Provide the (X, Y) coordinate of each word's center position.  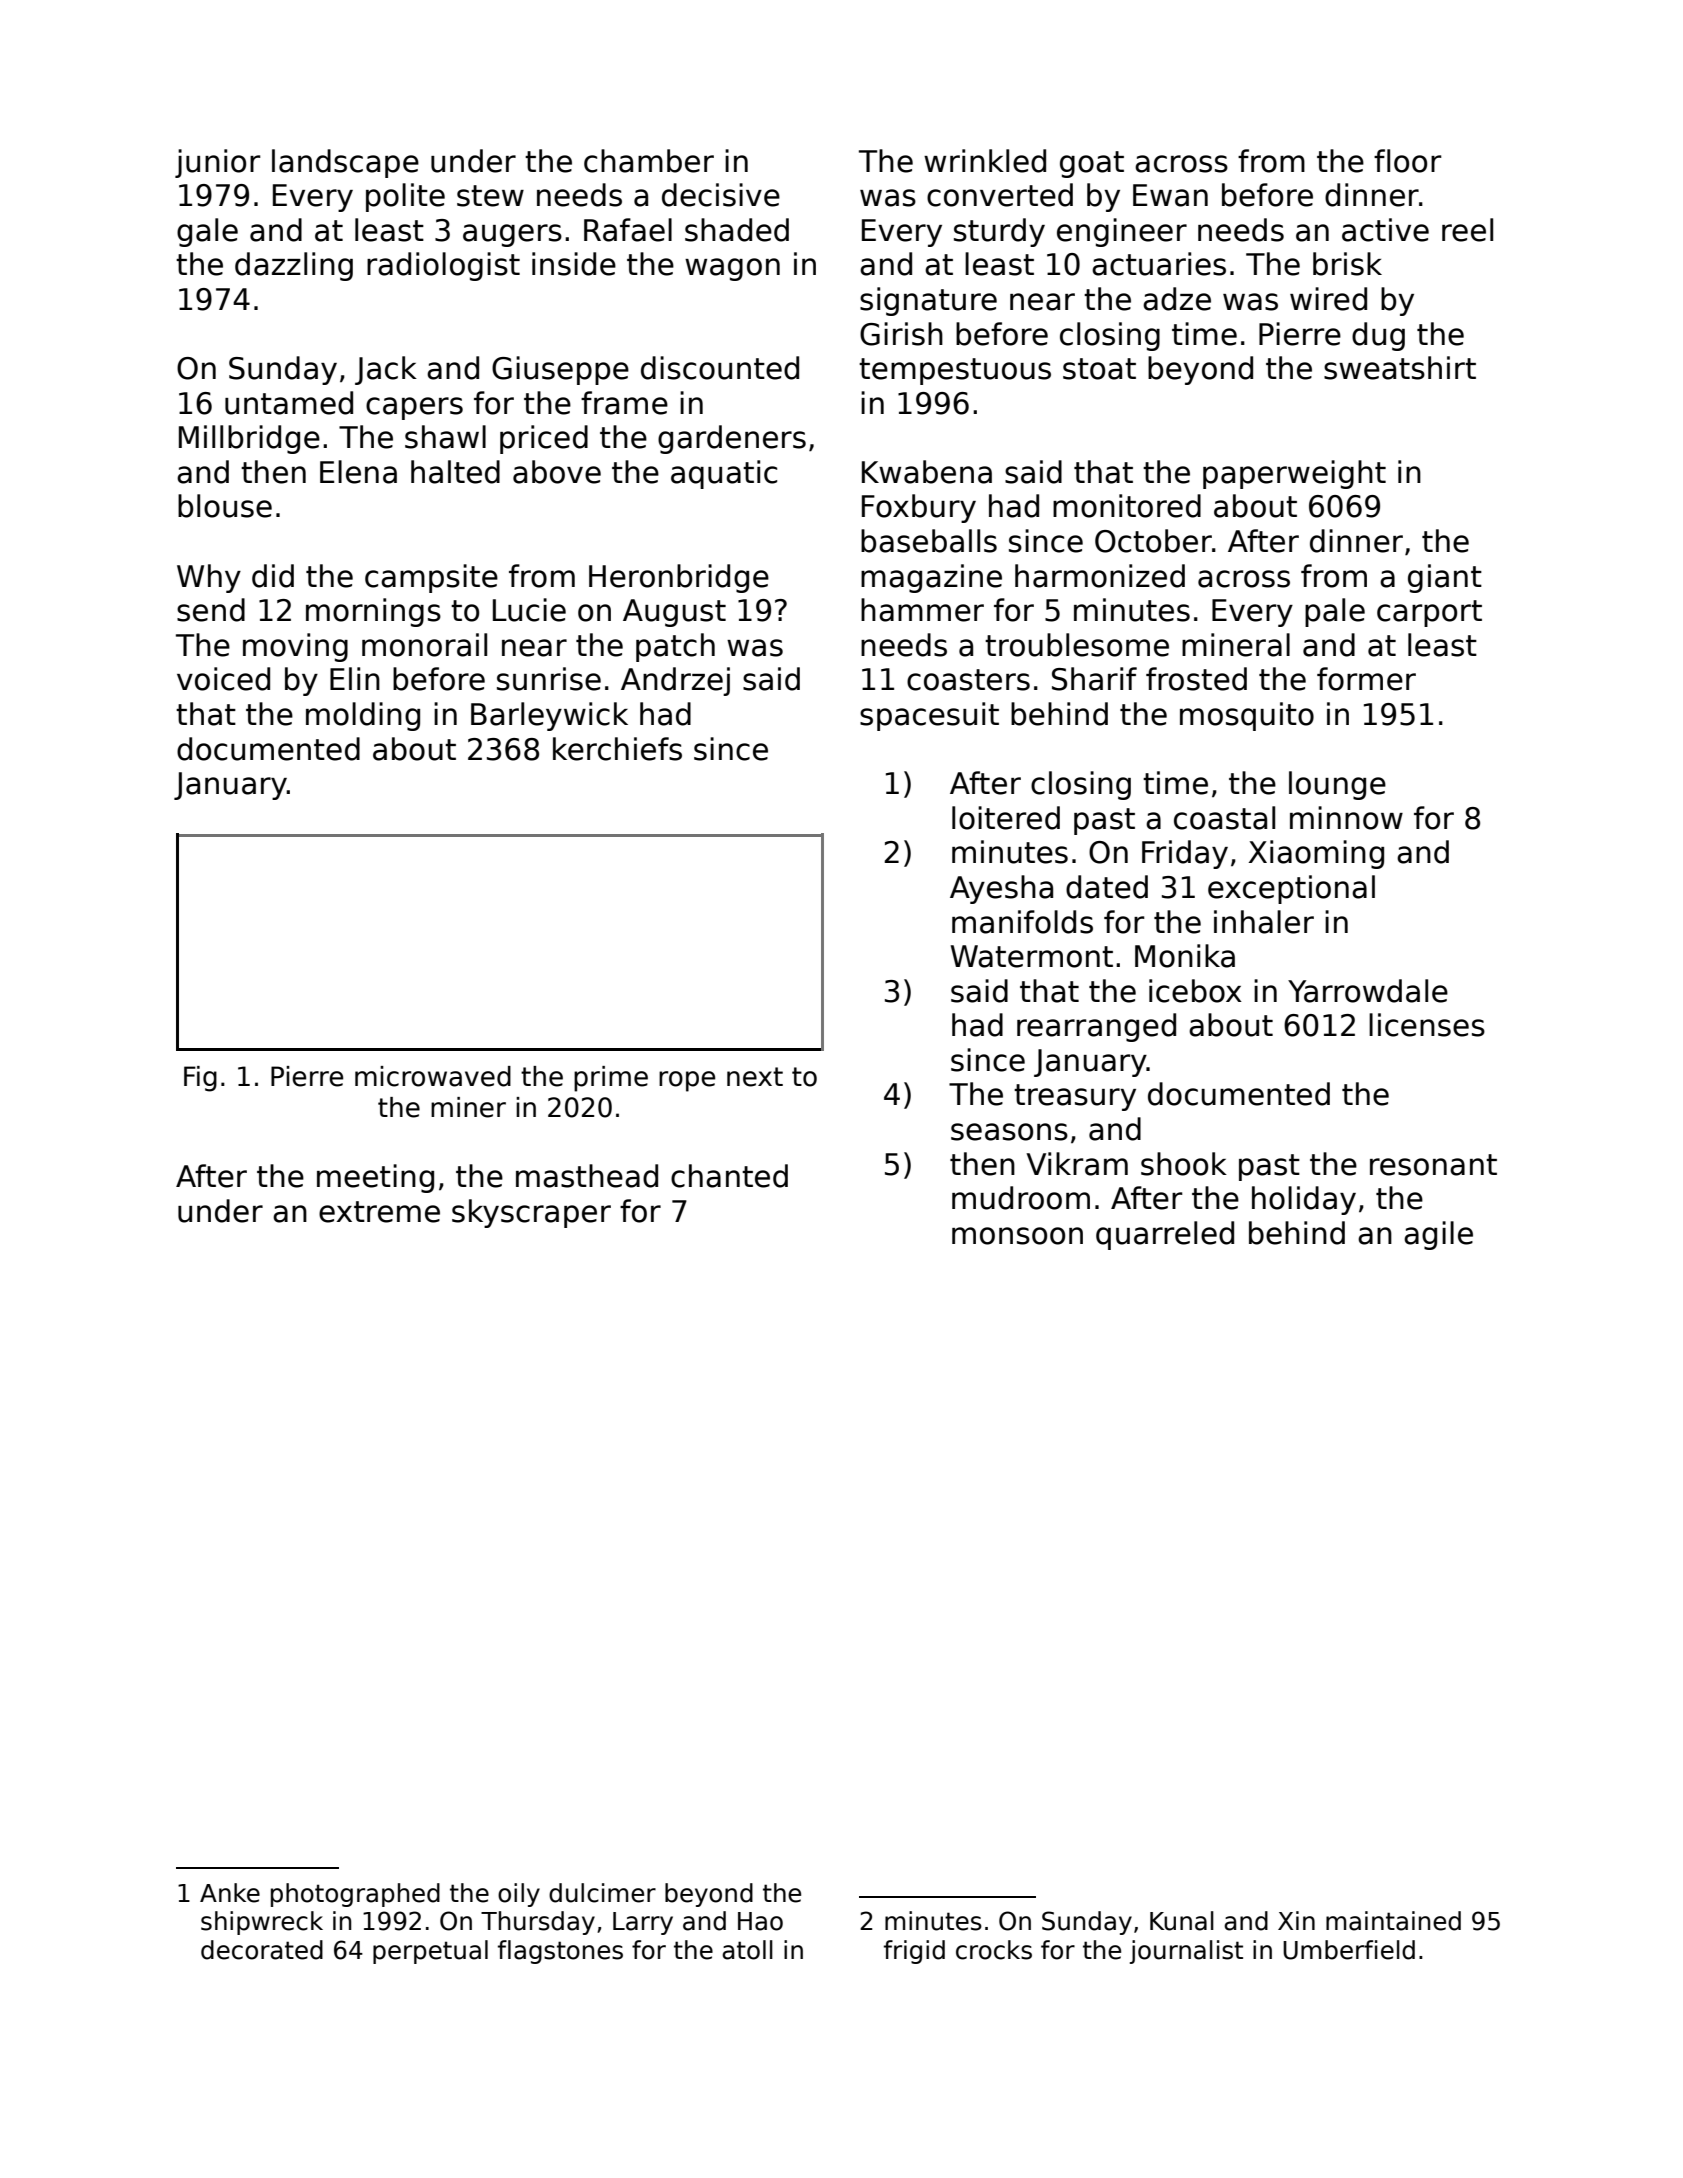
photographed (355, 1895)
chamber (649, 161)
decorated (262, 1950)
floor (1408, 161)
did (273, 576)
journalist (1186, 1952)
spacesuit (929, 716)
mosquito (1247, 716)
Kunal (1182, 1921)
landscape (345, 163)
